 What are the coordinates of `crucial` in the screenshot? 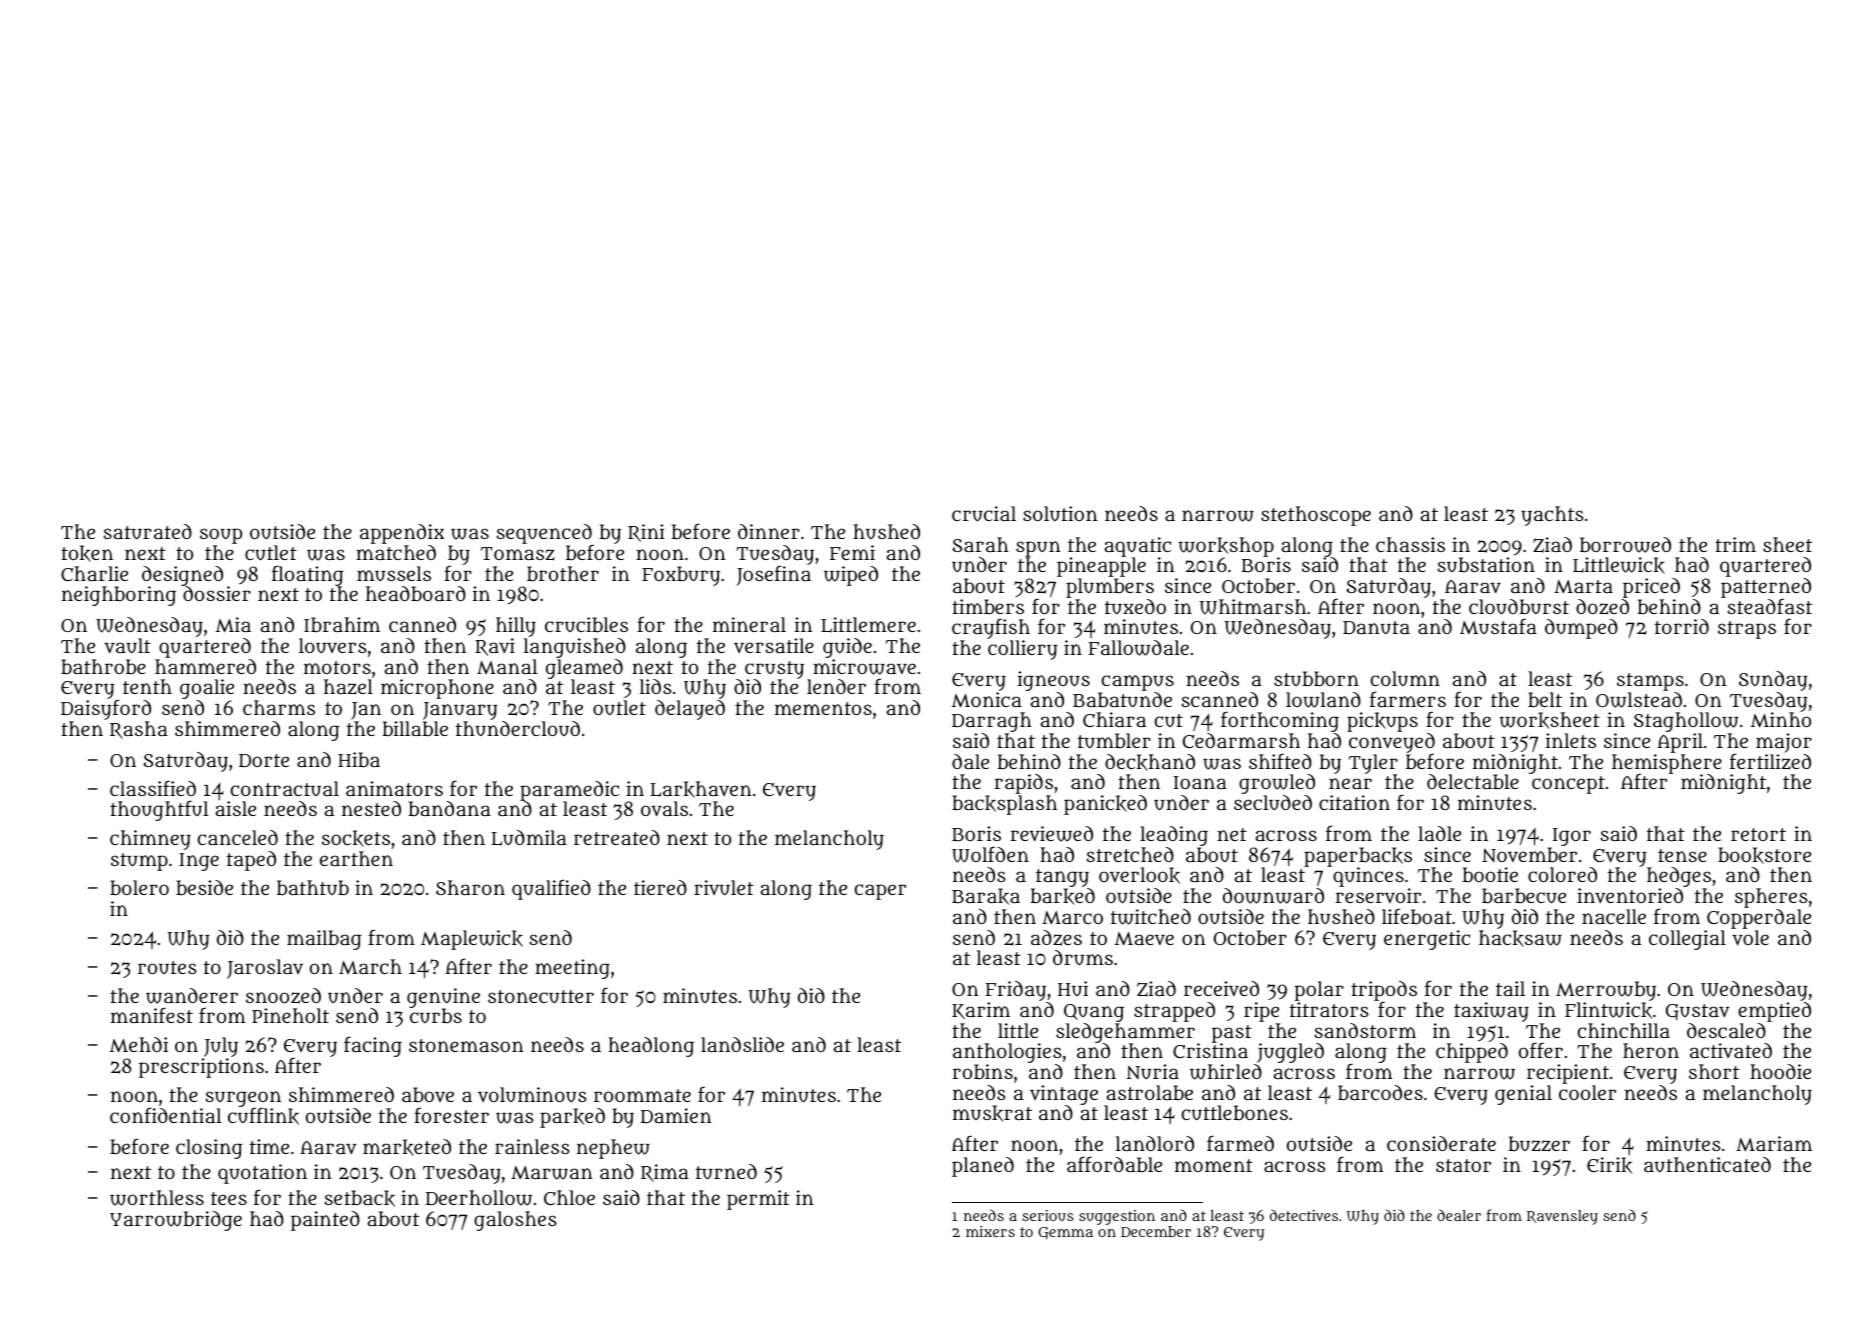 It's located at (984, 514).
